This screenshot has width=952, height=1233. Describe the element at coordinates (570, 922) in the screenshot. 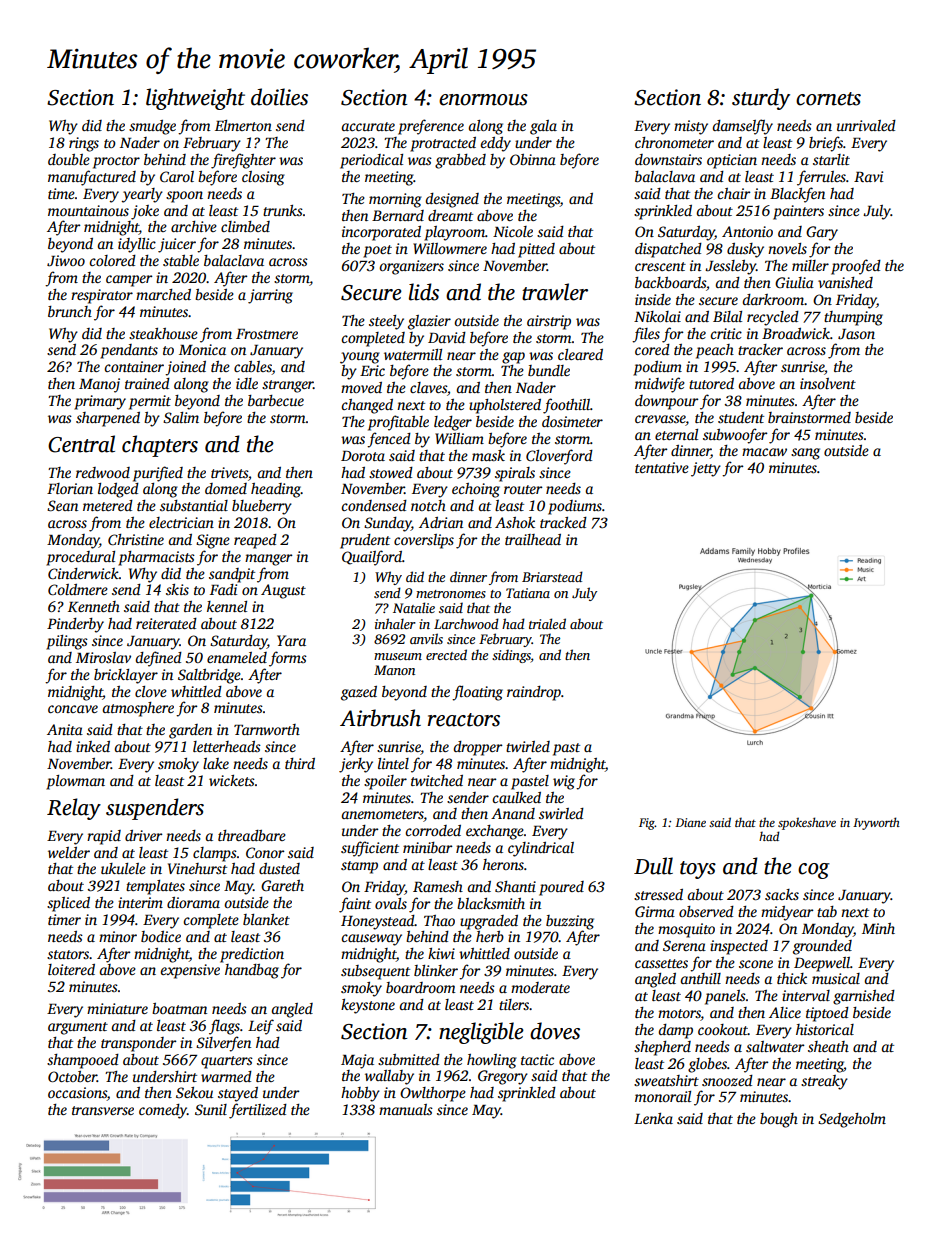

I see `buzzing` at that location.
